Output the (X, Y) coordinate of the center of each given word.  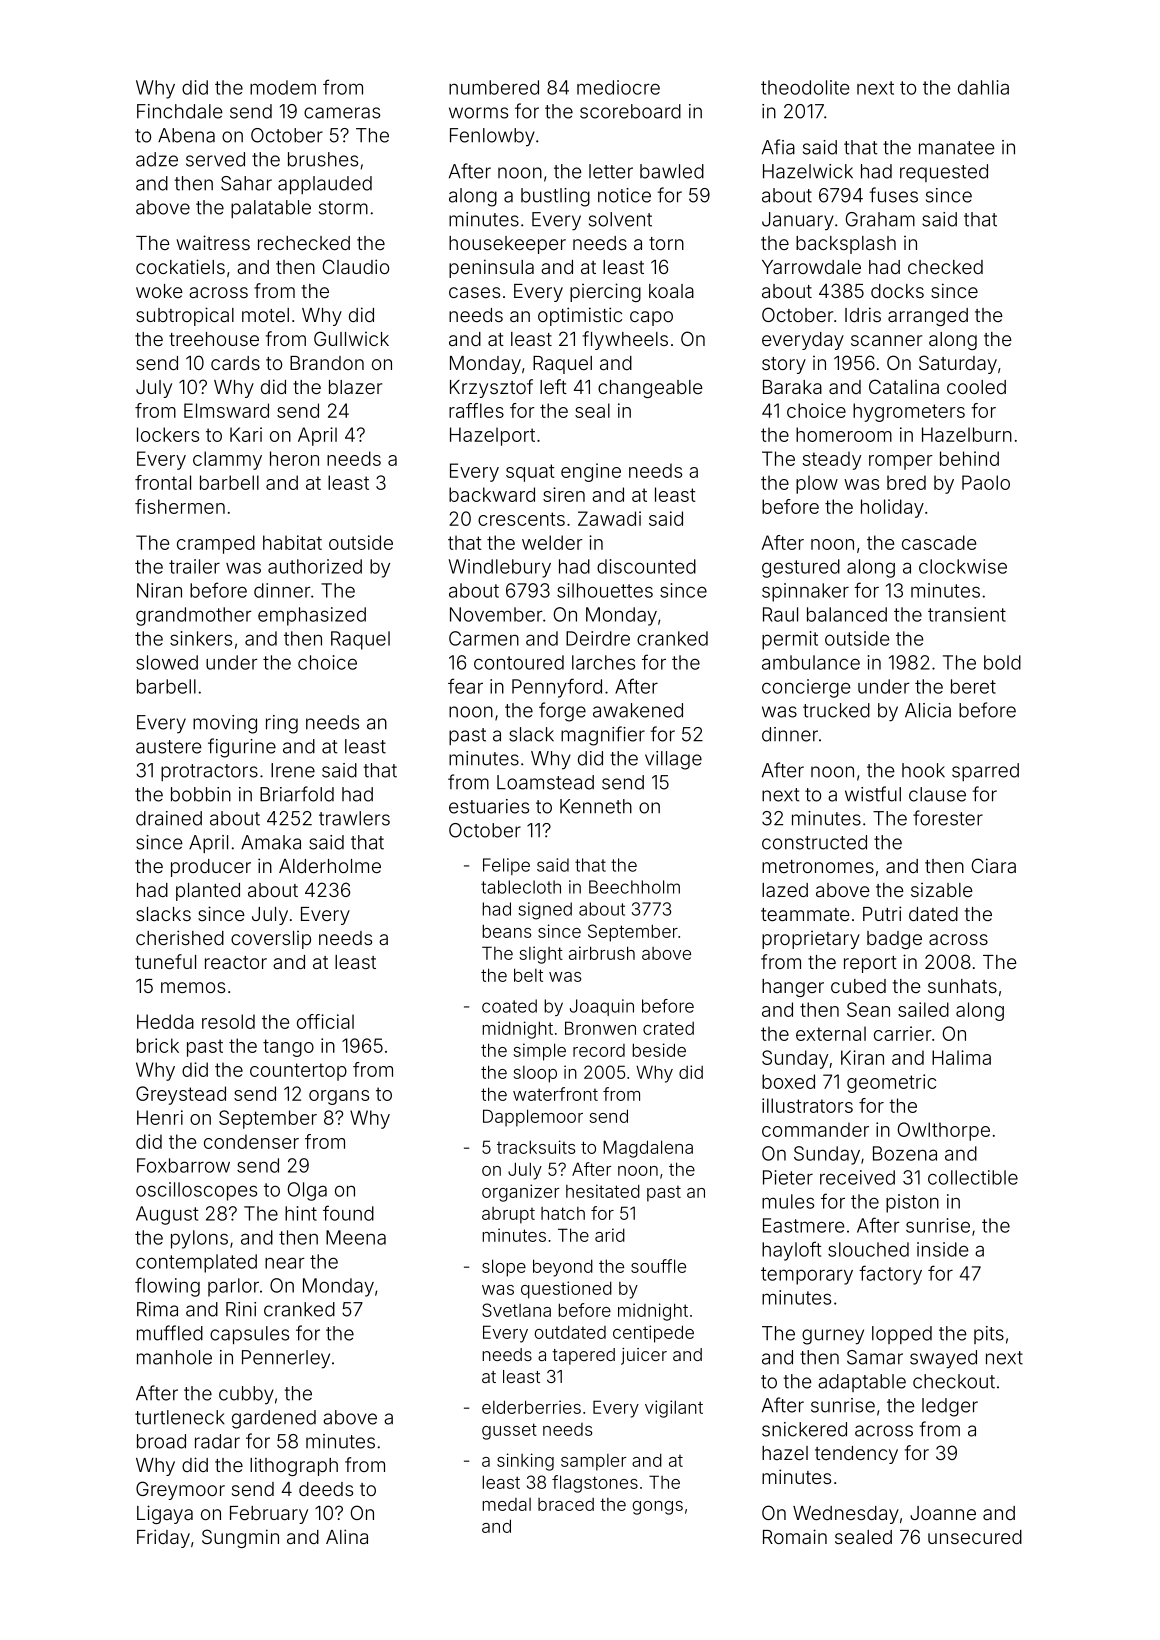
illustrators (807, 1105)
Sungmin (240, 1538)
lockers (168, 434)
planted (208, 892)
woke (159, 291)
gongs (657, 1508)
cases (474, 292)
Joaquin (602, 1007)
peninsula (491, 268)
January (798, 221)
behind (969, 458)
